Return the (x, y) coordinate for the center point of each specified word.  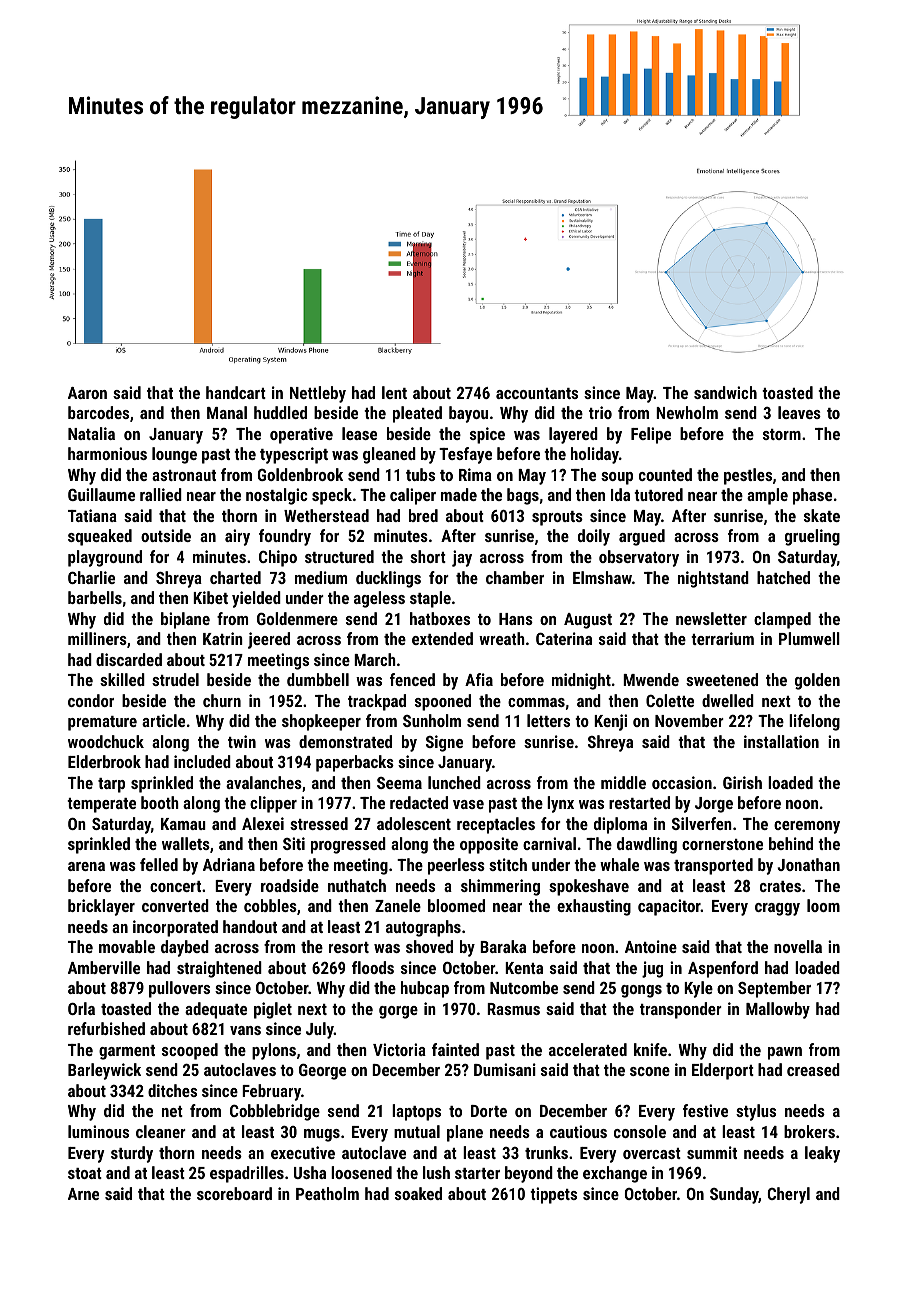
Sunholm (432, 720)
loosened (361, 1172)
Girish (742, 782)
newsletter (711, 618)
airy (237, 537)
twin (242, 741)
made (459, 494)
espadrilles (247, 1174)
